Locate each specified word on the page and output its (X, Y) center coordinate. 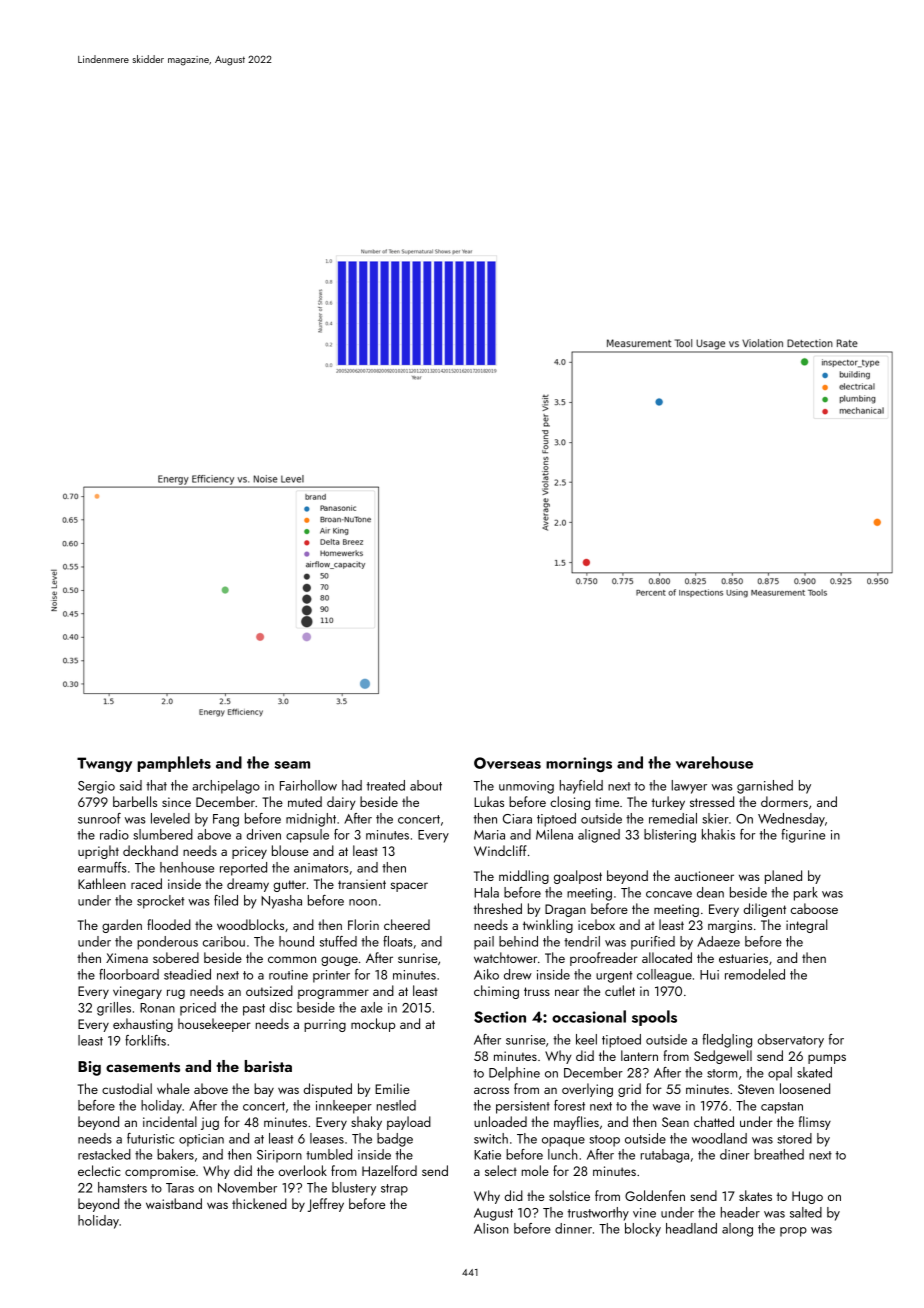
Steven (756, 1089)
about (426, 785)
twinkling (548, 926)
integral (806, 926)
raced (146, 883)
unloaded (500, 1121)
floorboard (129, 974)
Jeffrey (326, 1205)
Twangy (104, 764)
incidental (170, 1121)
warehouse (714, 762)
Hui (709, 975)
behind (518, 941)
